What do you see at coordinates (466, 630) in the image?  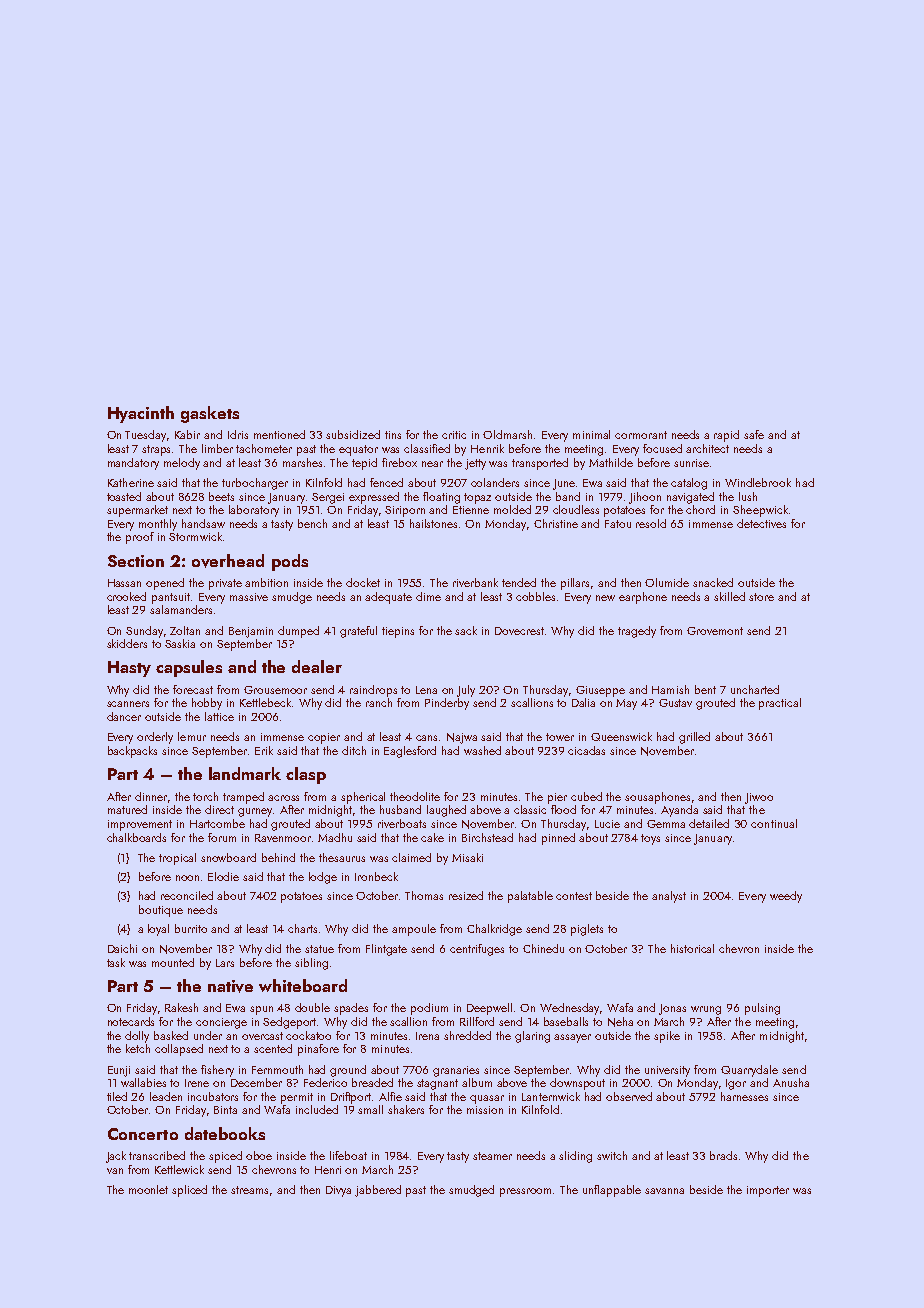 I see `sack` at bounding box center [466, 630].
